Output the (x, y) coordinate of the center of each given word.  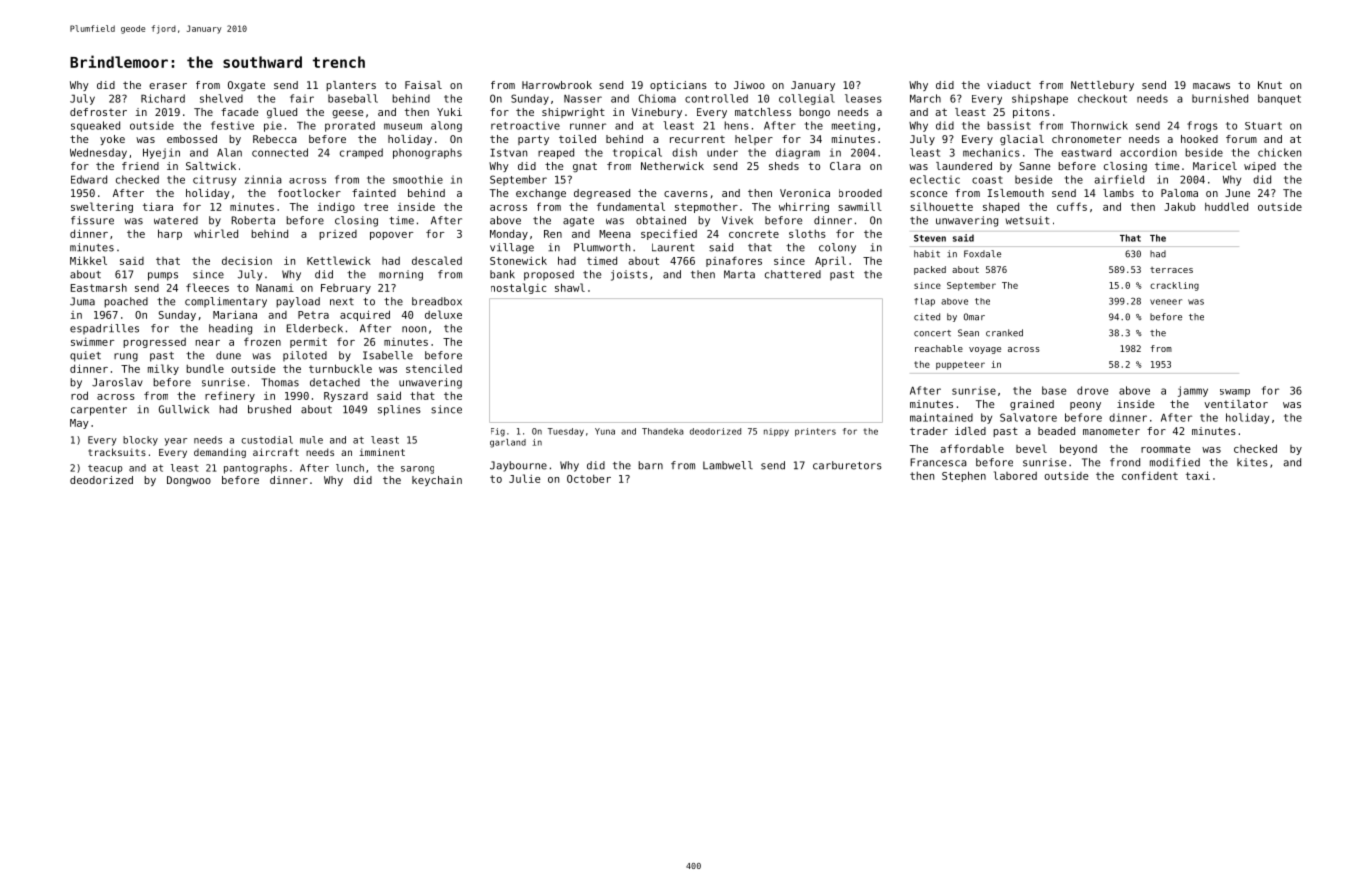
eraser (168, 86)
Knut (1270, 85)
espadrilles (104, 329)
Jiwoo (749, 85)
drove (1092, 390)
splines (399, 410)
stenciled (434, 368)
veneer (1166, 302)
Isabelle (388, 355)
